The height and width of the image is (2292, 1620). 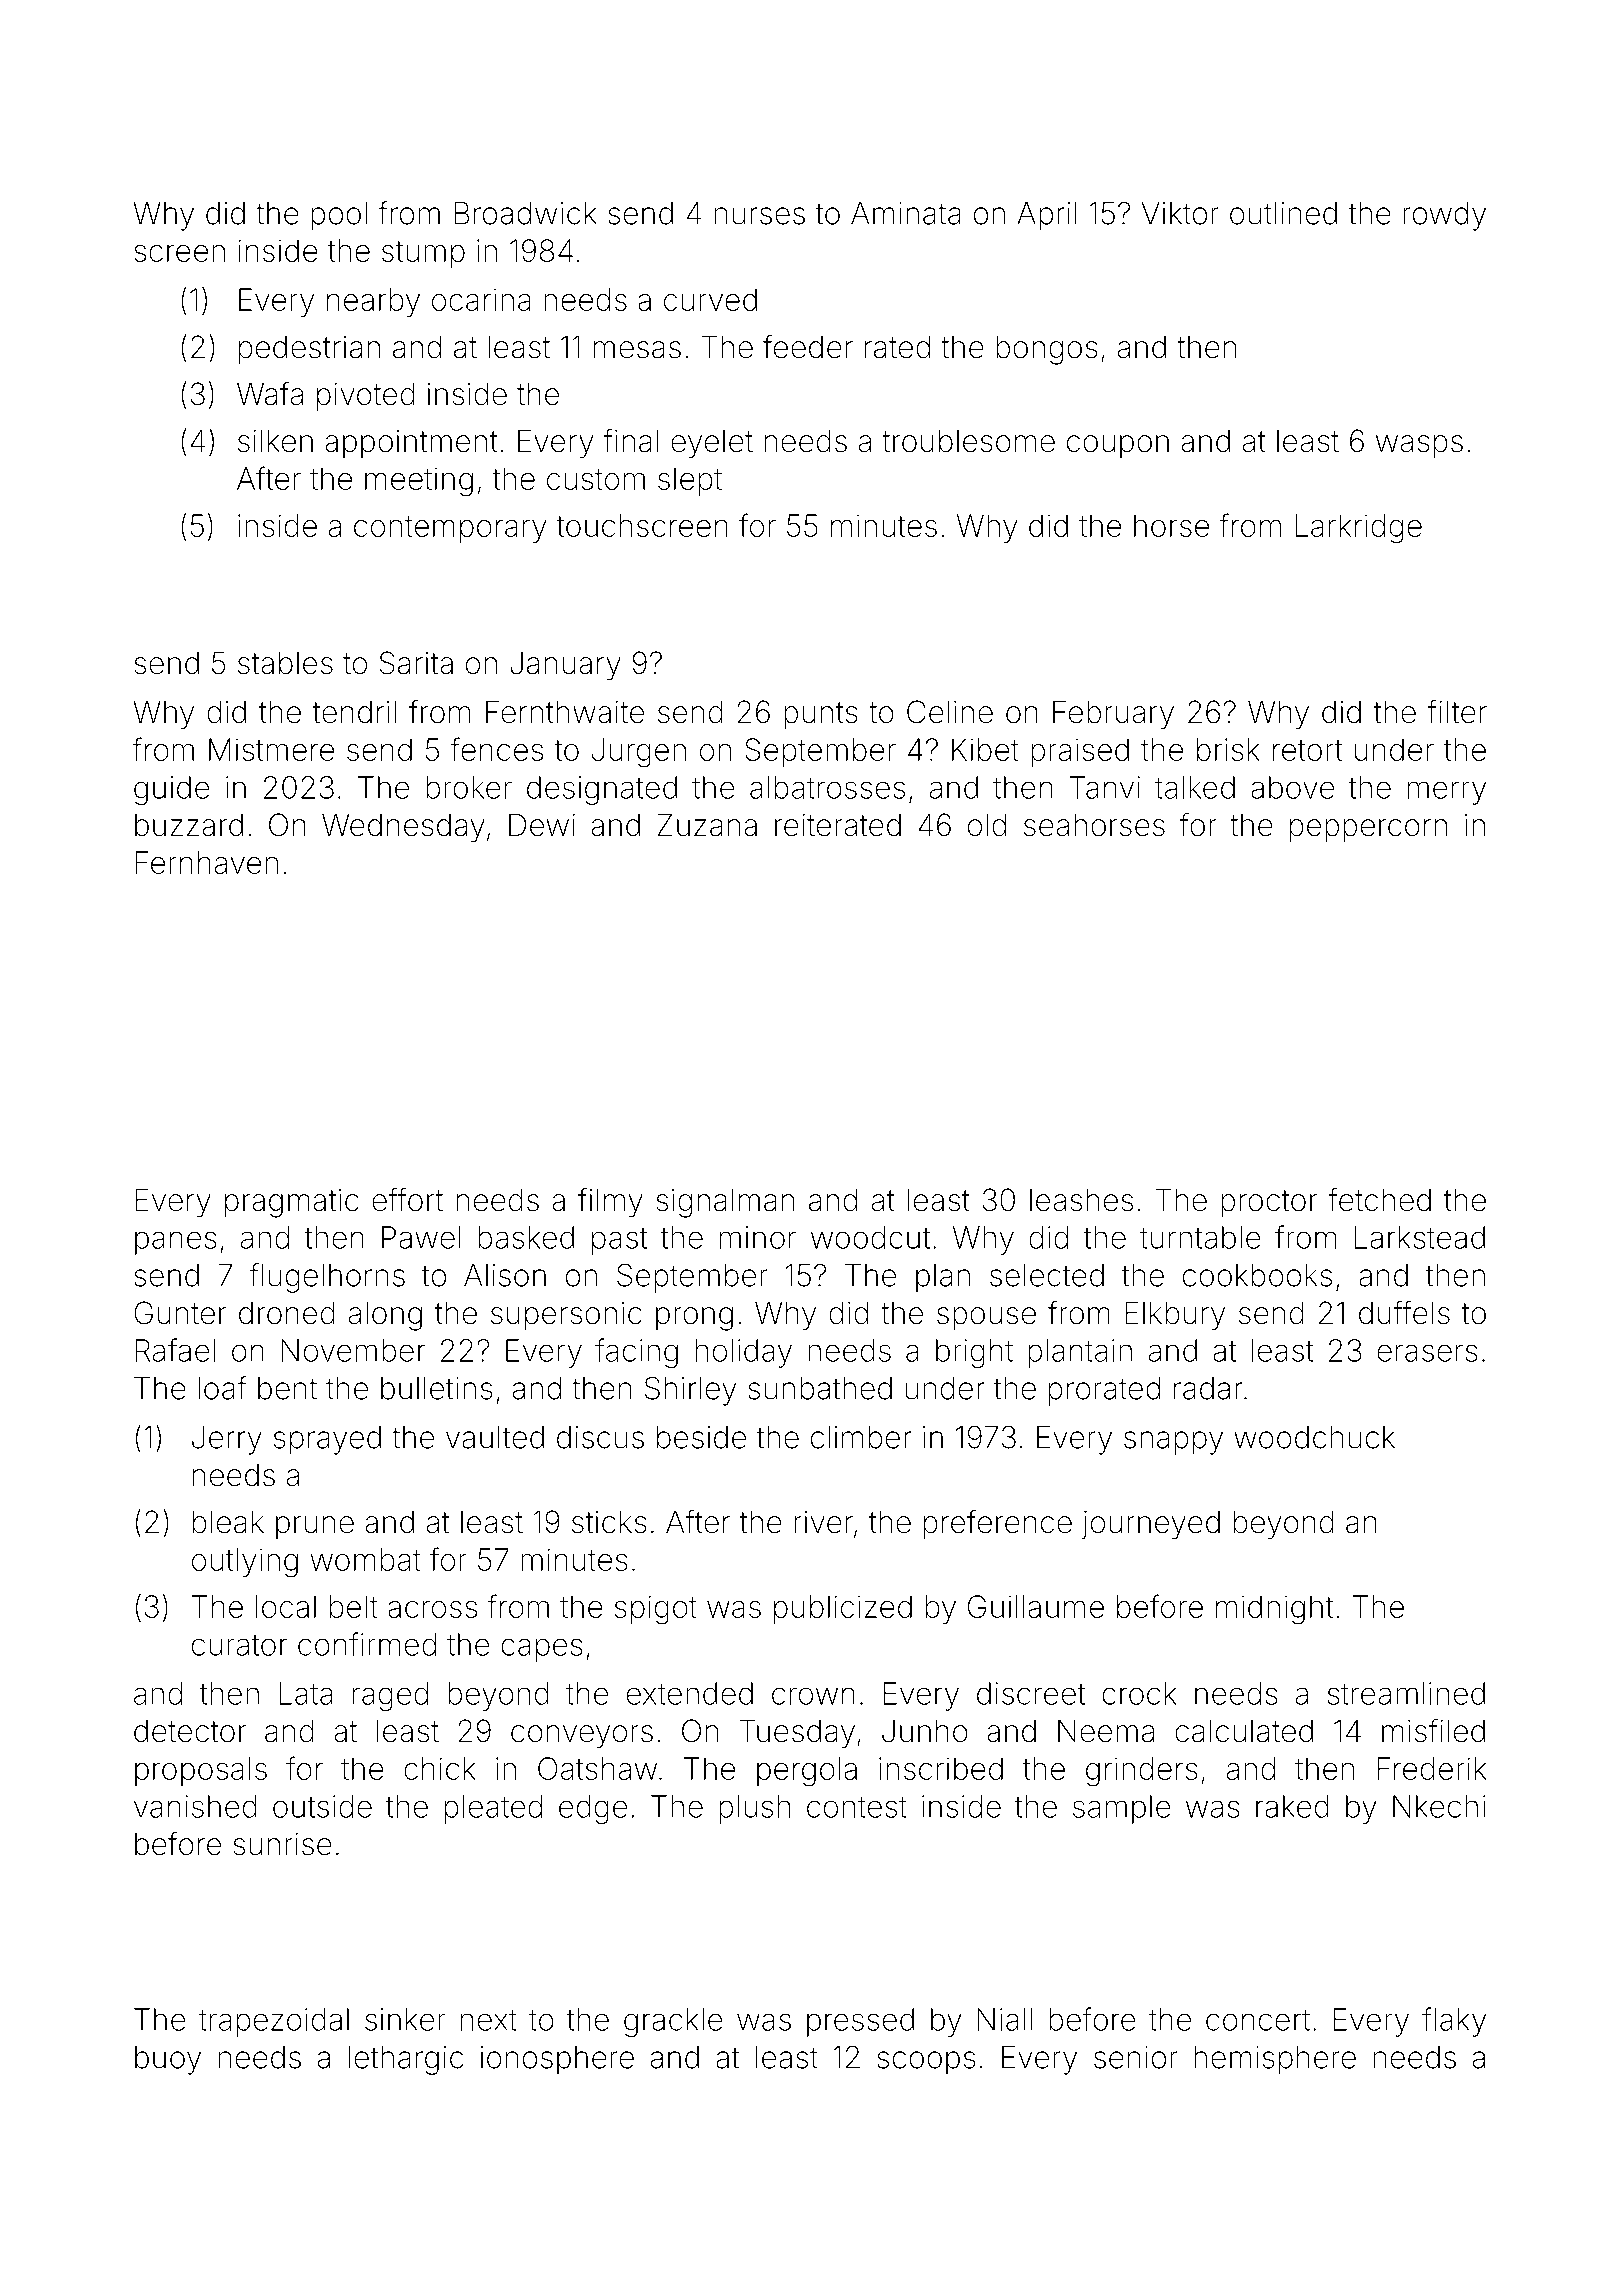 What do you see at coordinates (690, 481) in the image?
I see `slept` at bounding box center [690, 481].
